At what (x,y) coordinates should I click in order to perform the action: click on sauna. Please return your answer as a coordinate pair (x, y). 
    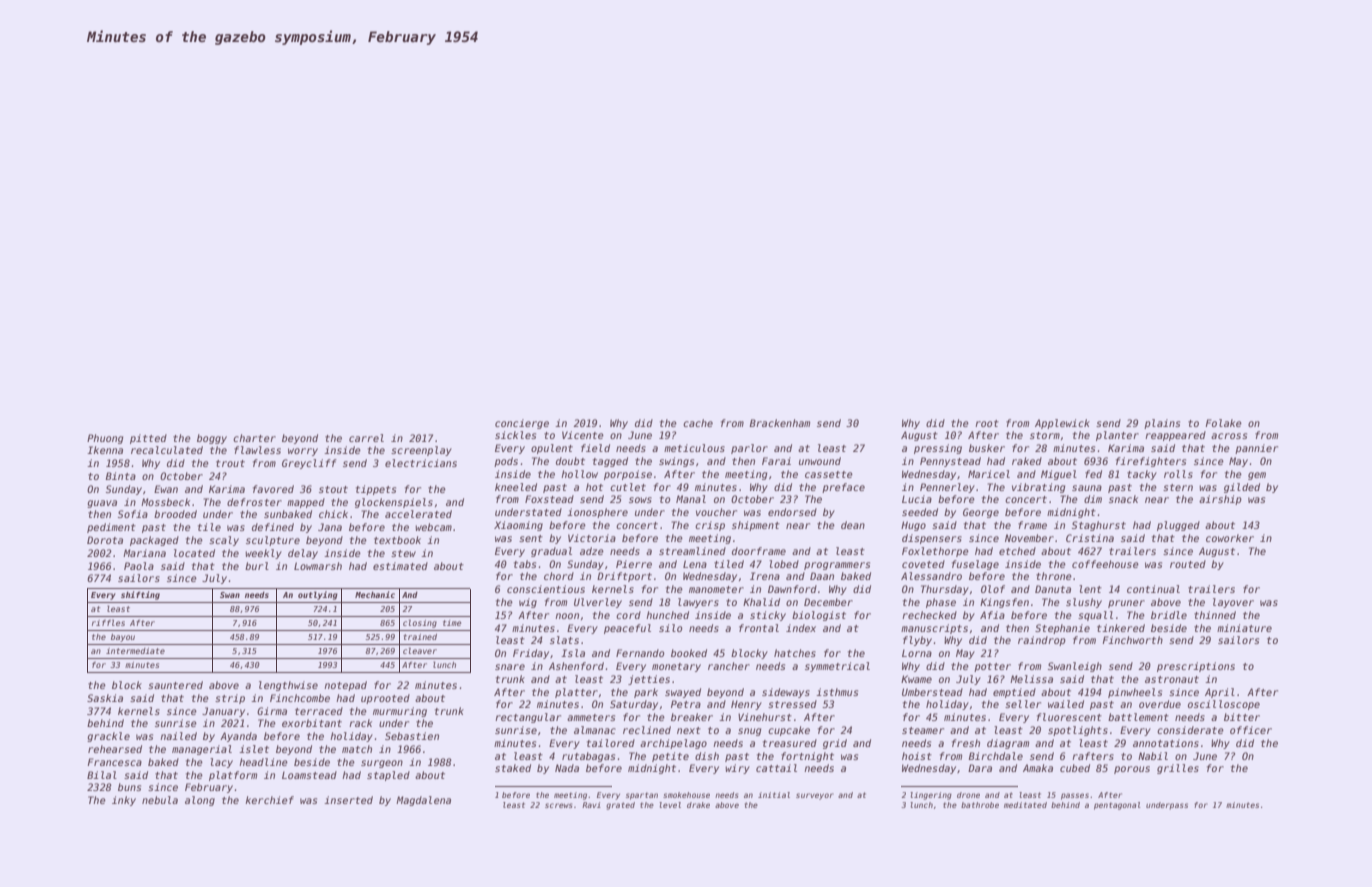
    Looking at the image, I should click on (1087, 488).
